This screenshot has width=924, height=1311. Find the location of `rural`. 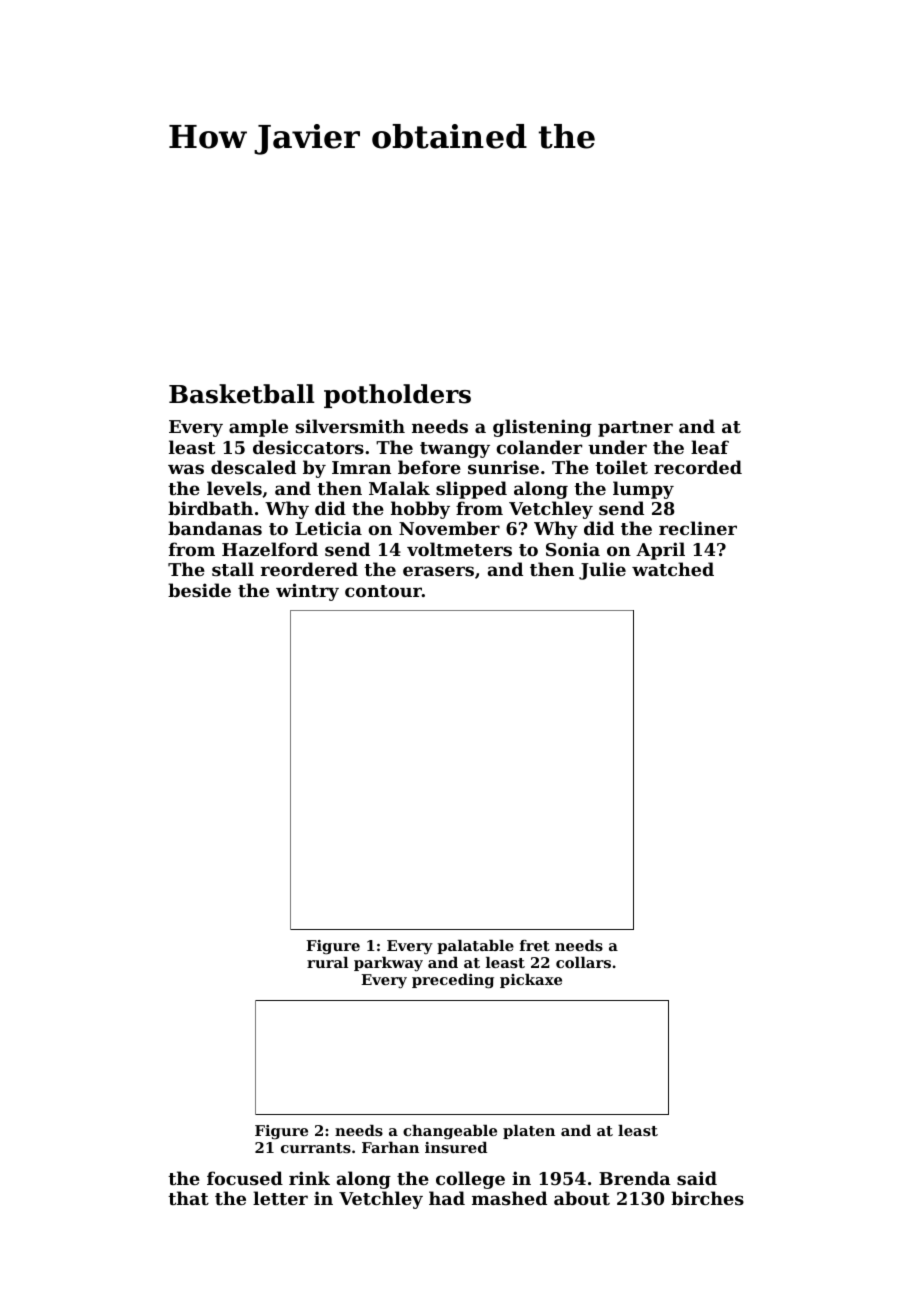

rural is located at coordinates (327, 962).
